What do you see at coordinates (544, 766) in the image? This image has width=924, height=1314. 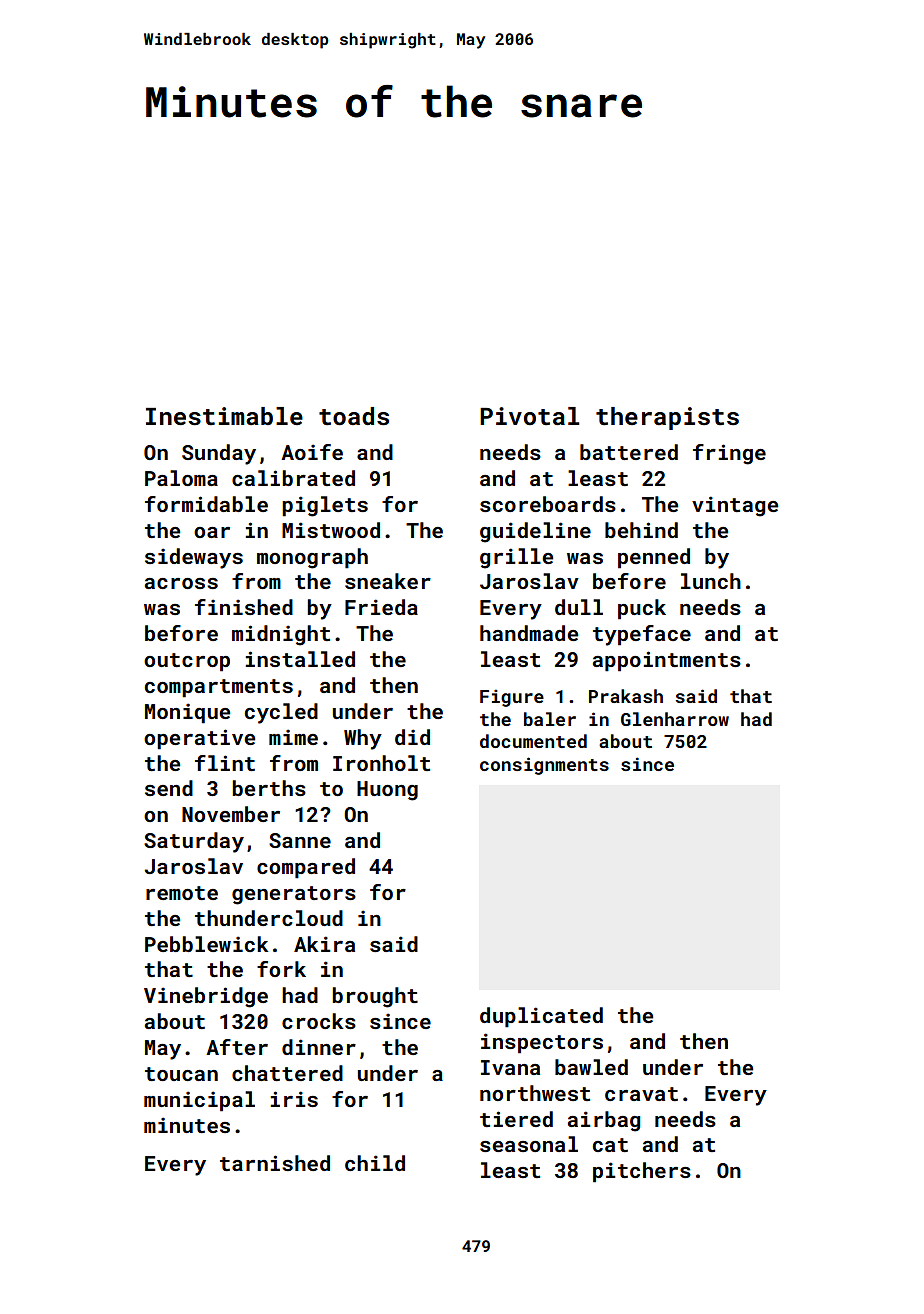 I see `consignments` at bounding box center [544, 766].
